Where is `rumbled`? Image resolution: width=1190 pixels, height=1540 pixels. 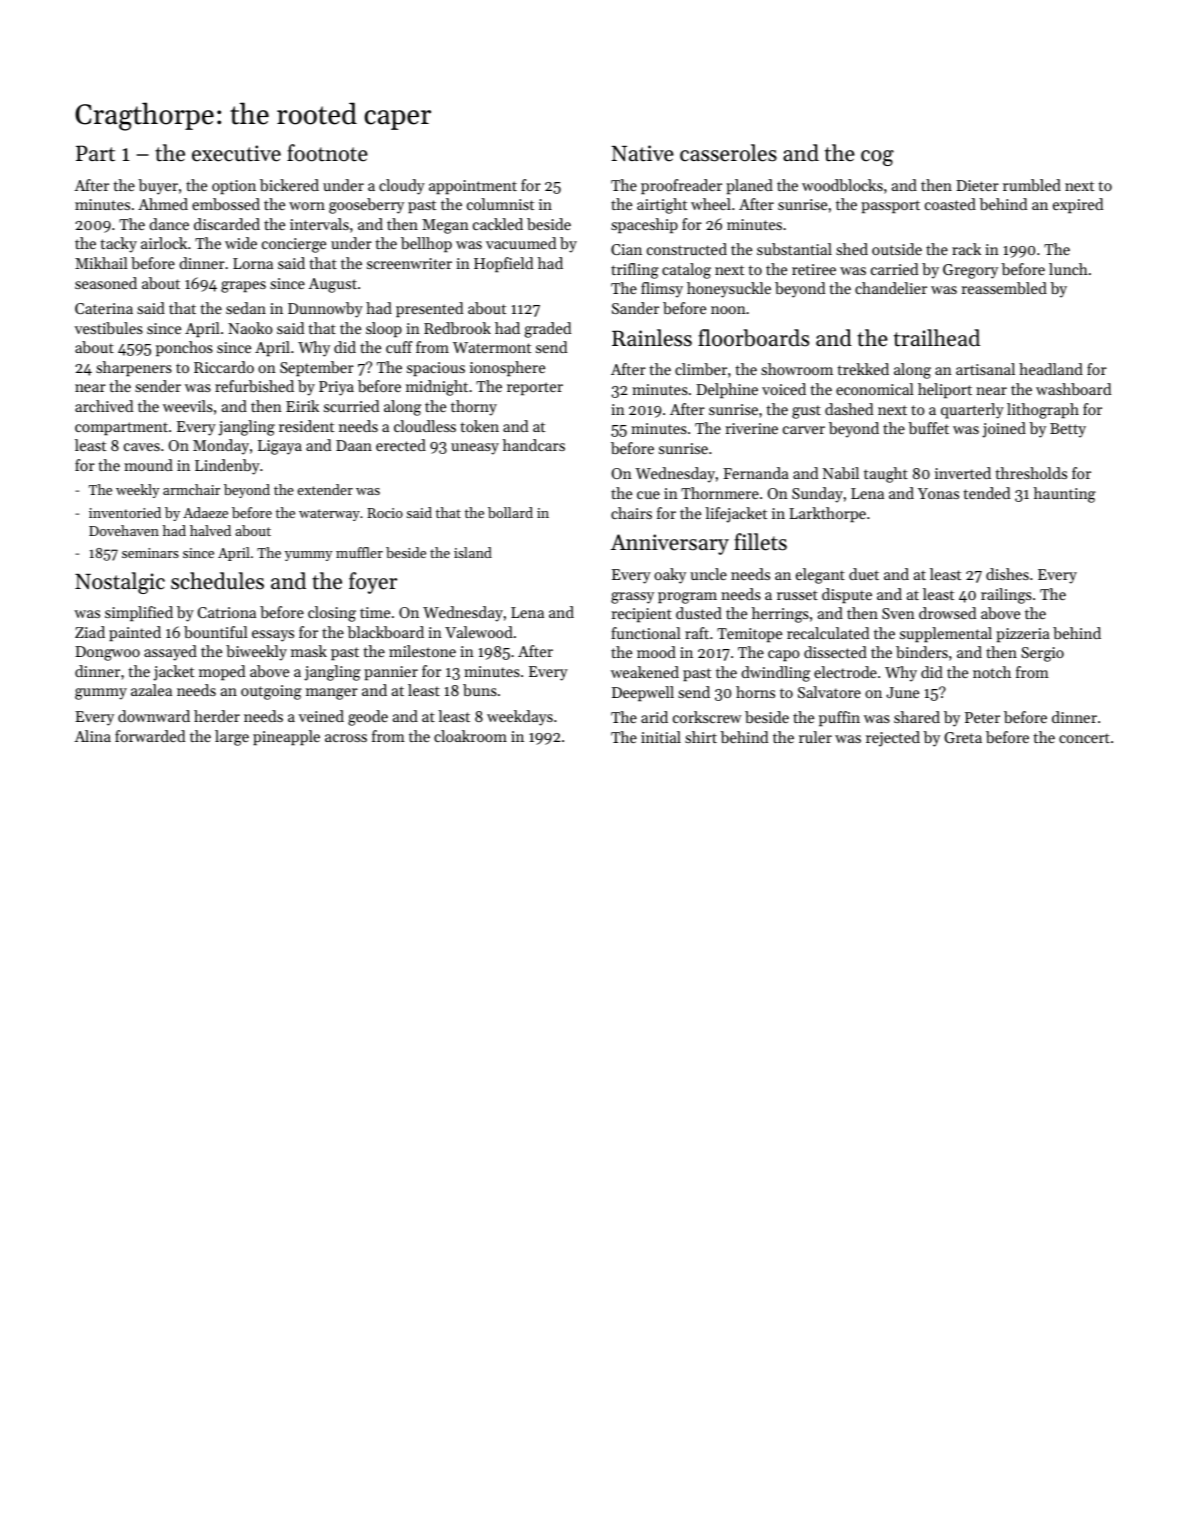 rumbled is located at coordinates (1032, 185).
